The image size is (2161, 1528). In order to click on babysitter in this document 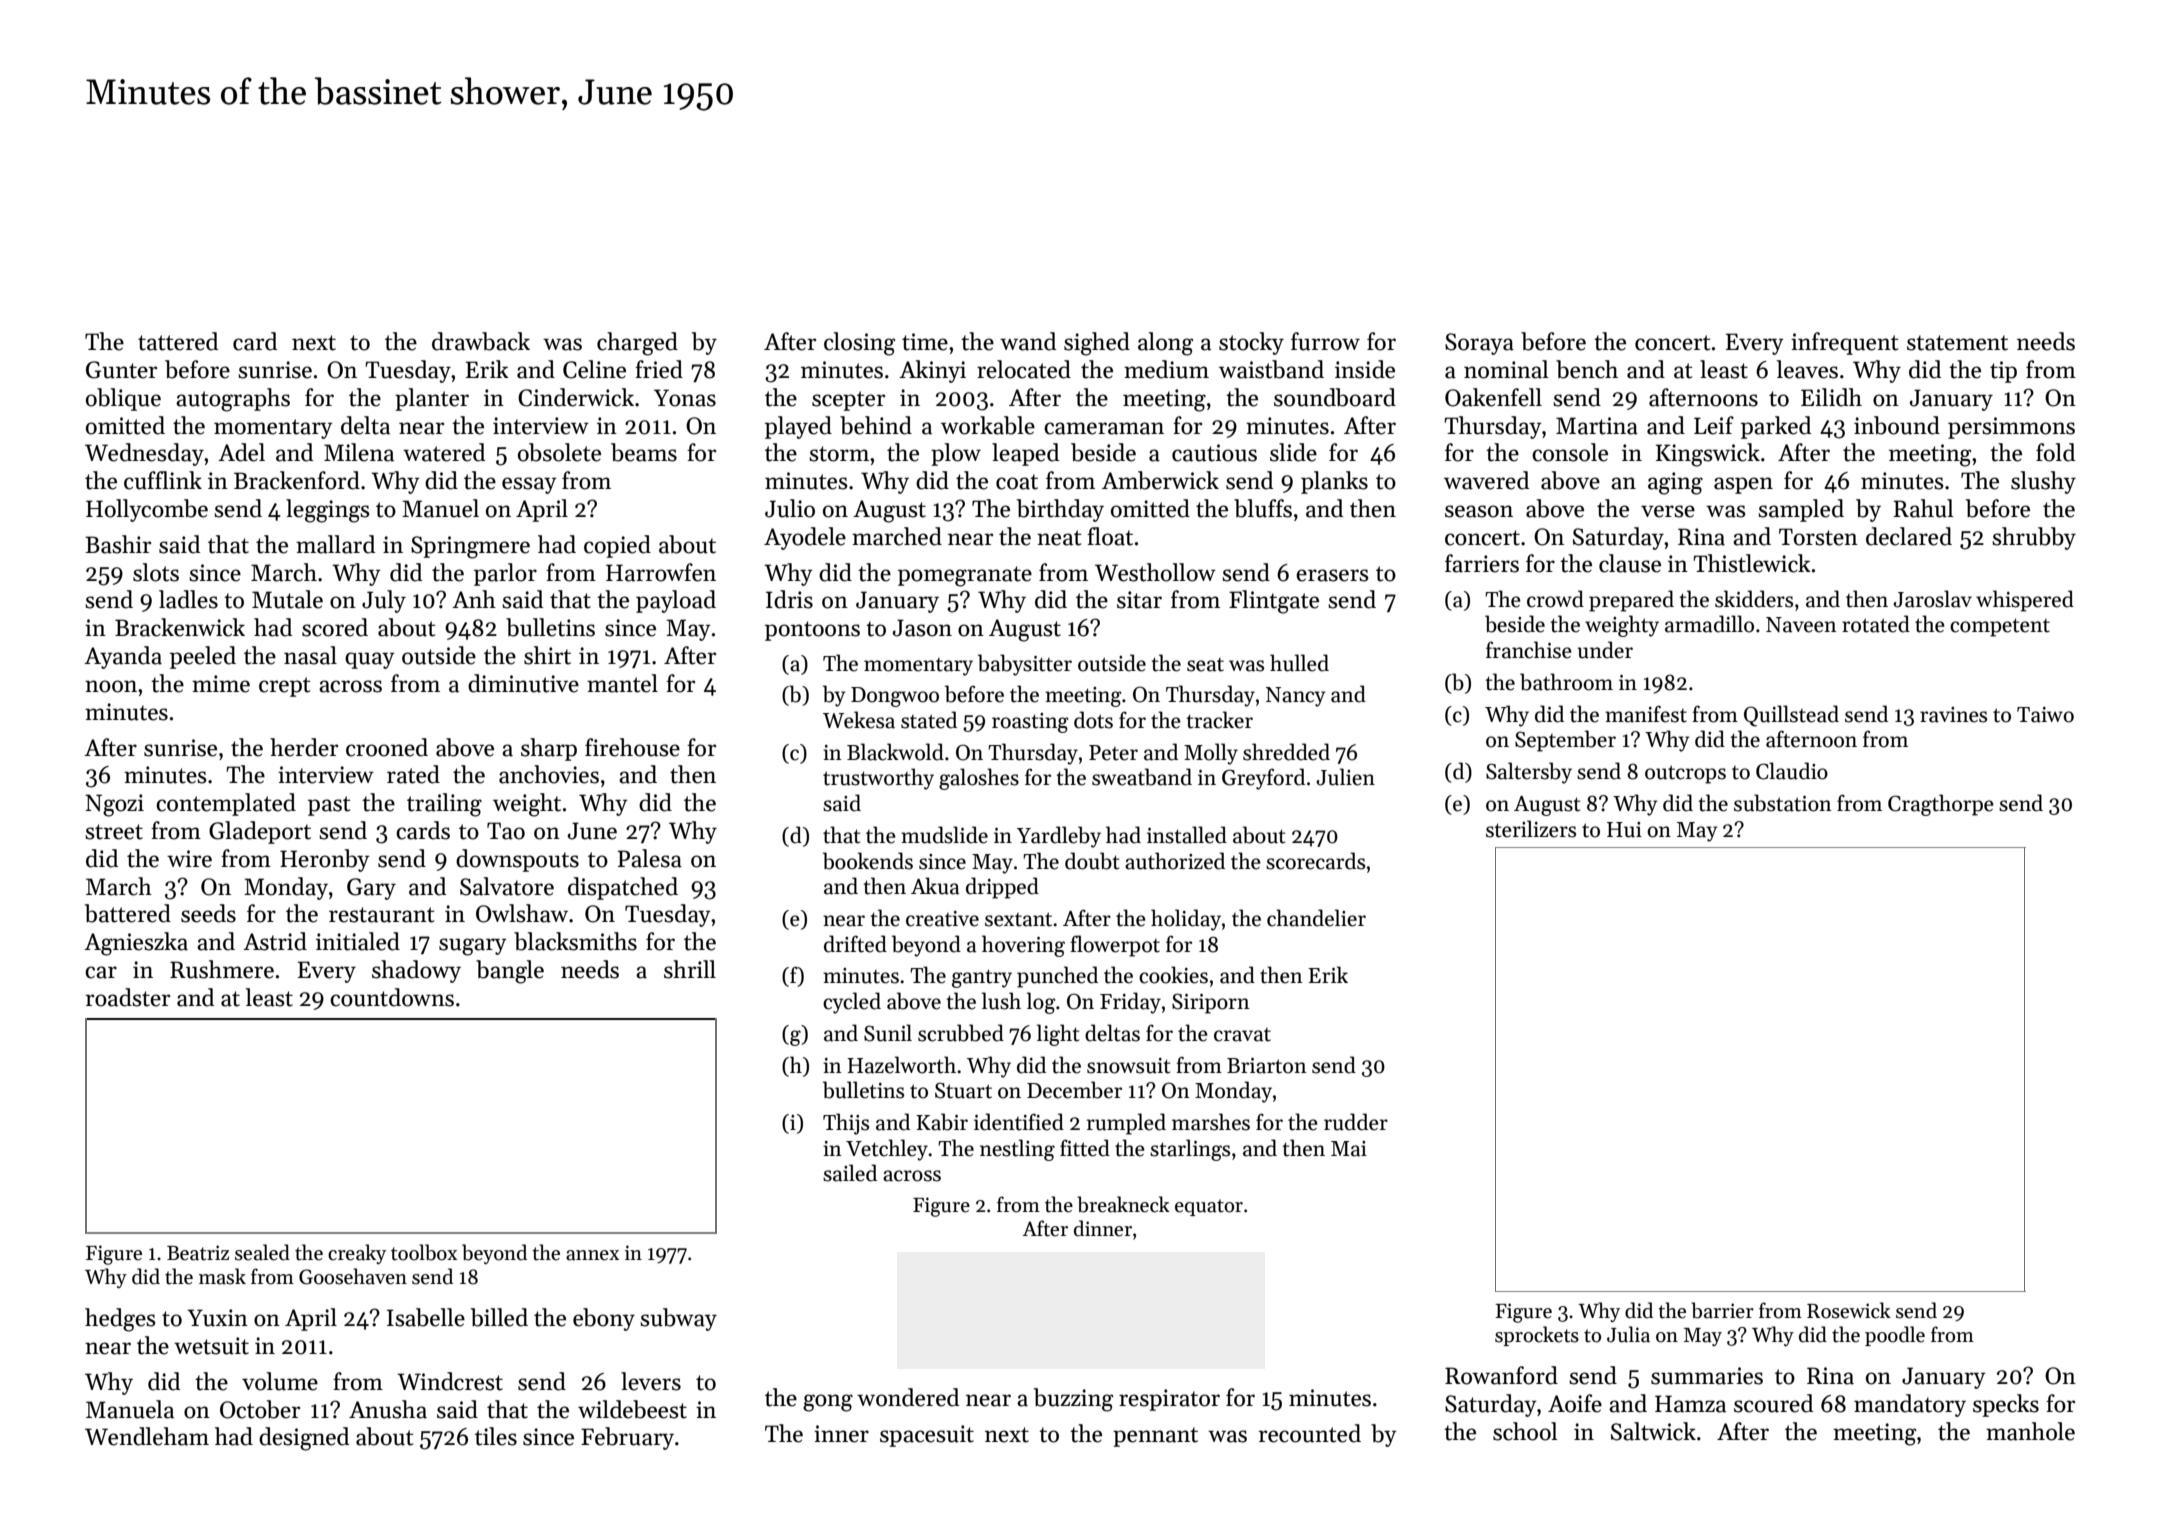, I will do `click(1025, 665)`.
